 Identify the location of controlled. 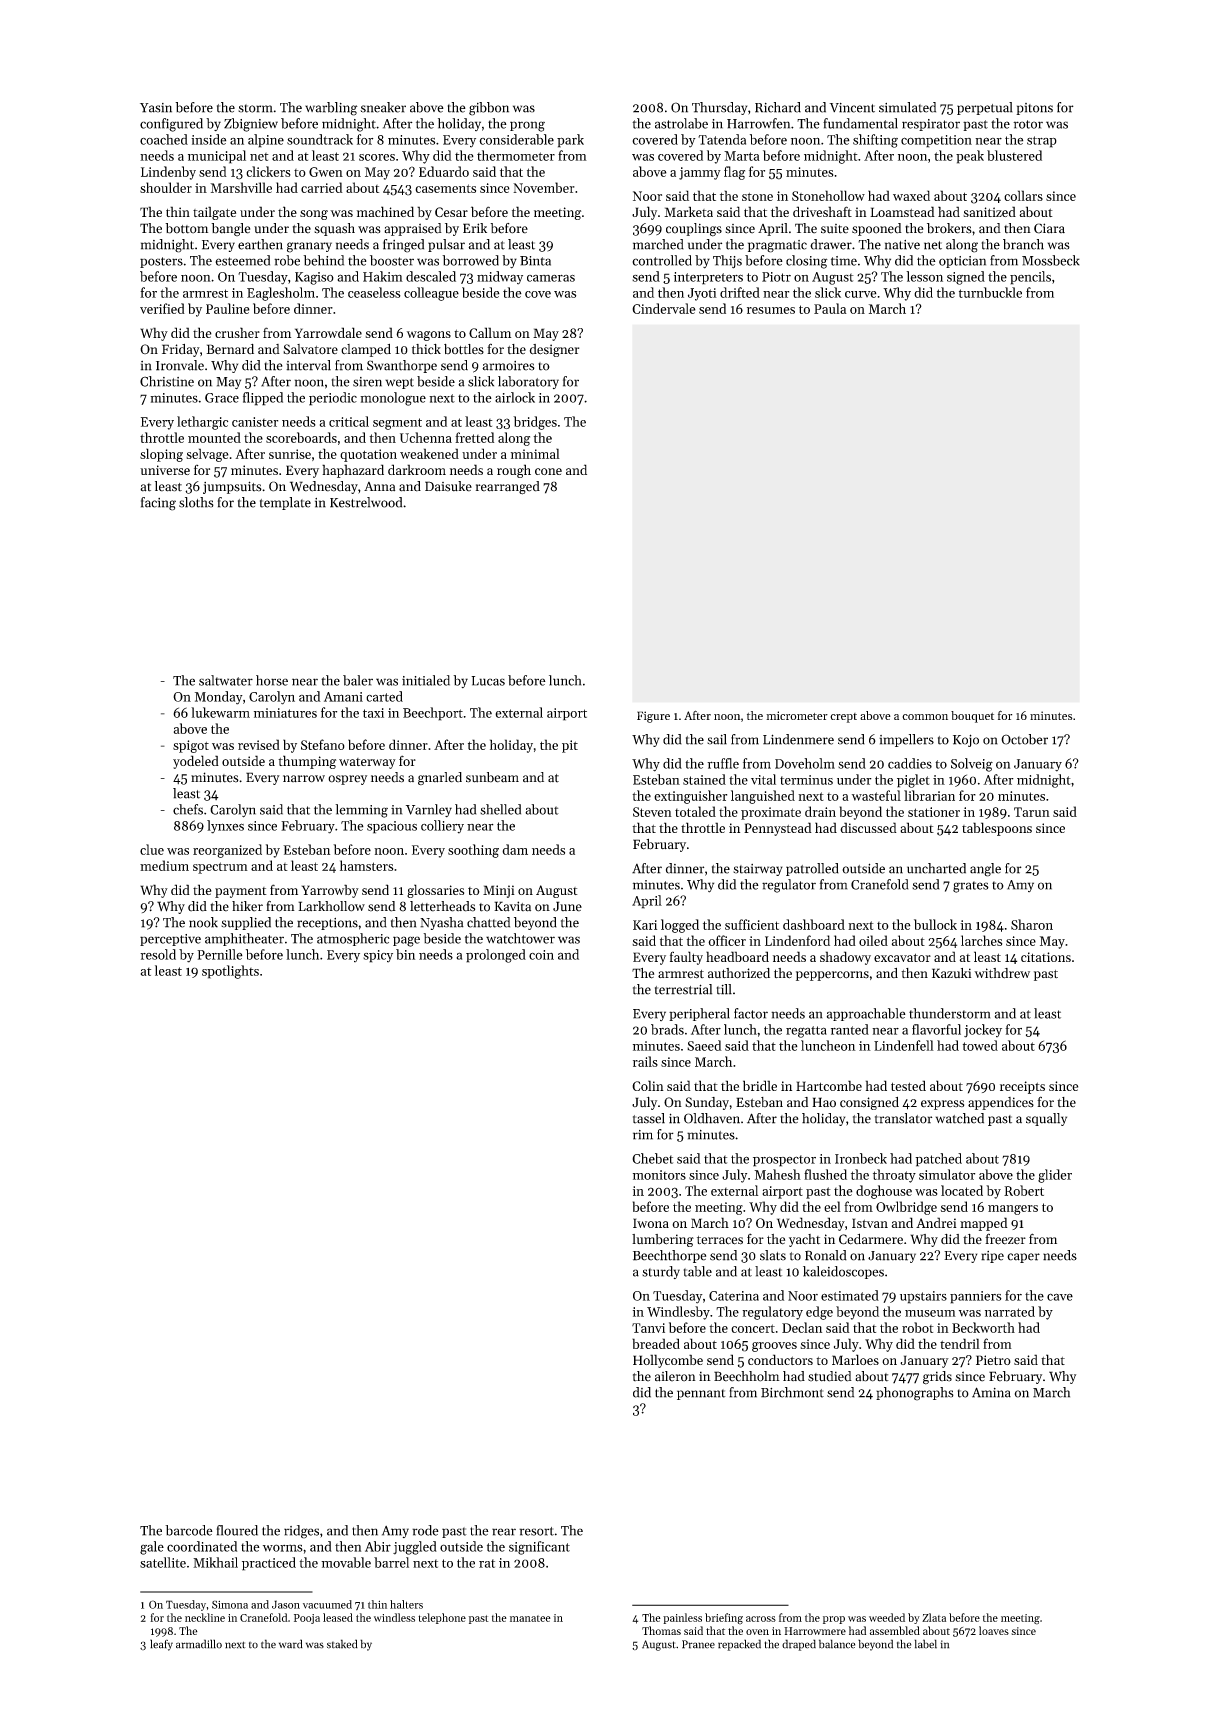
(662, 260).
